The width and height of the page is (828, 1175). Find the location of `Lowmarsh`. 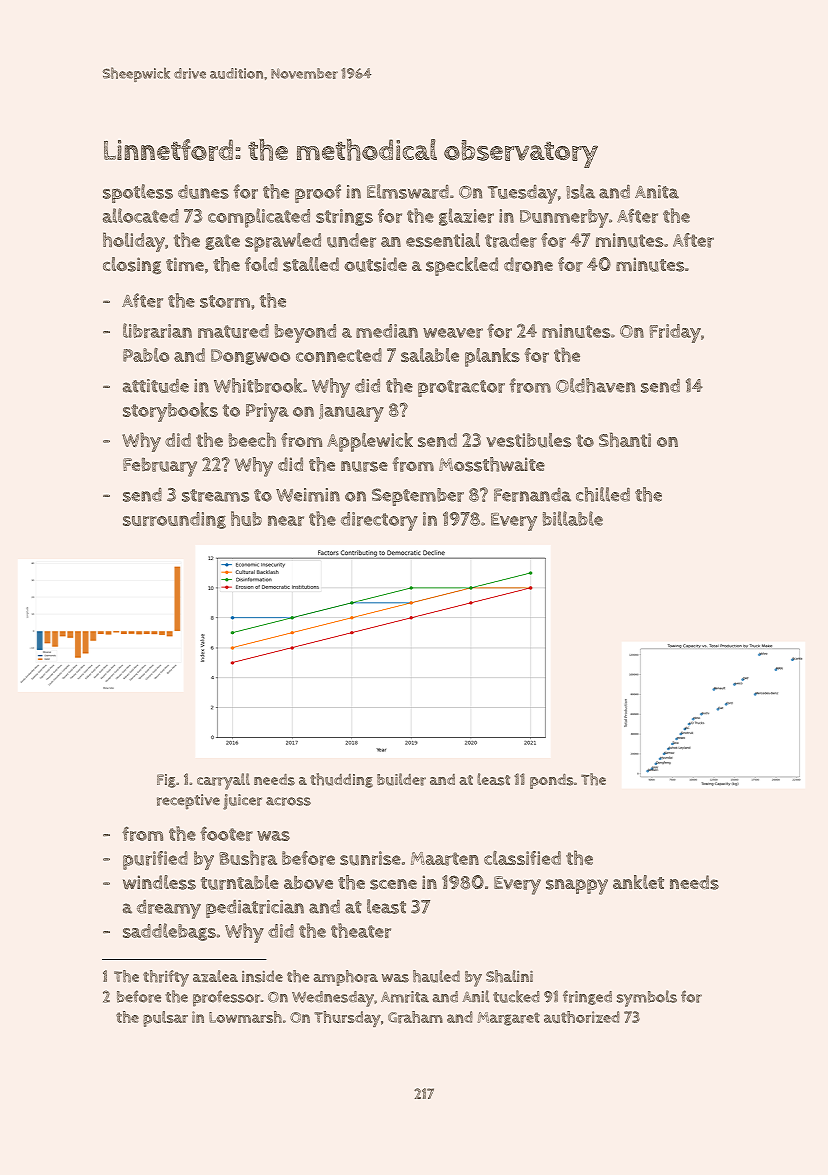

Lowmarsh is located at coordinates (245, 1017).
